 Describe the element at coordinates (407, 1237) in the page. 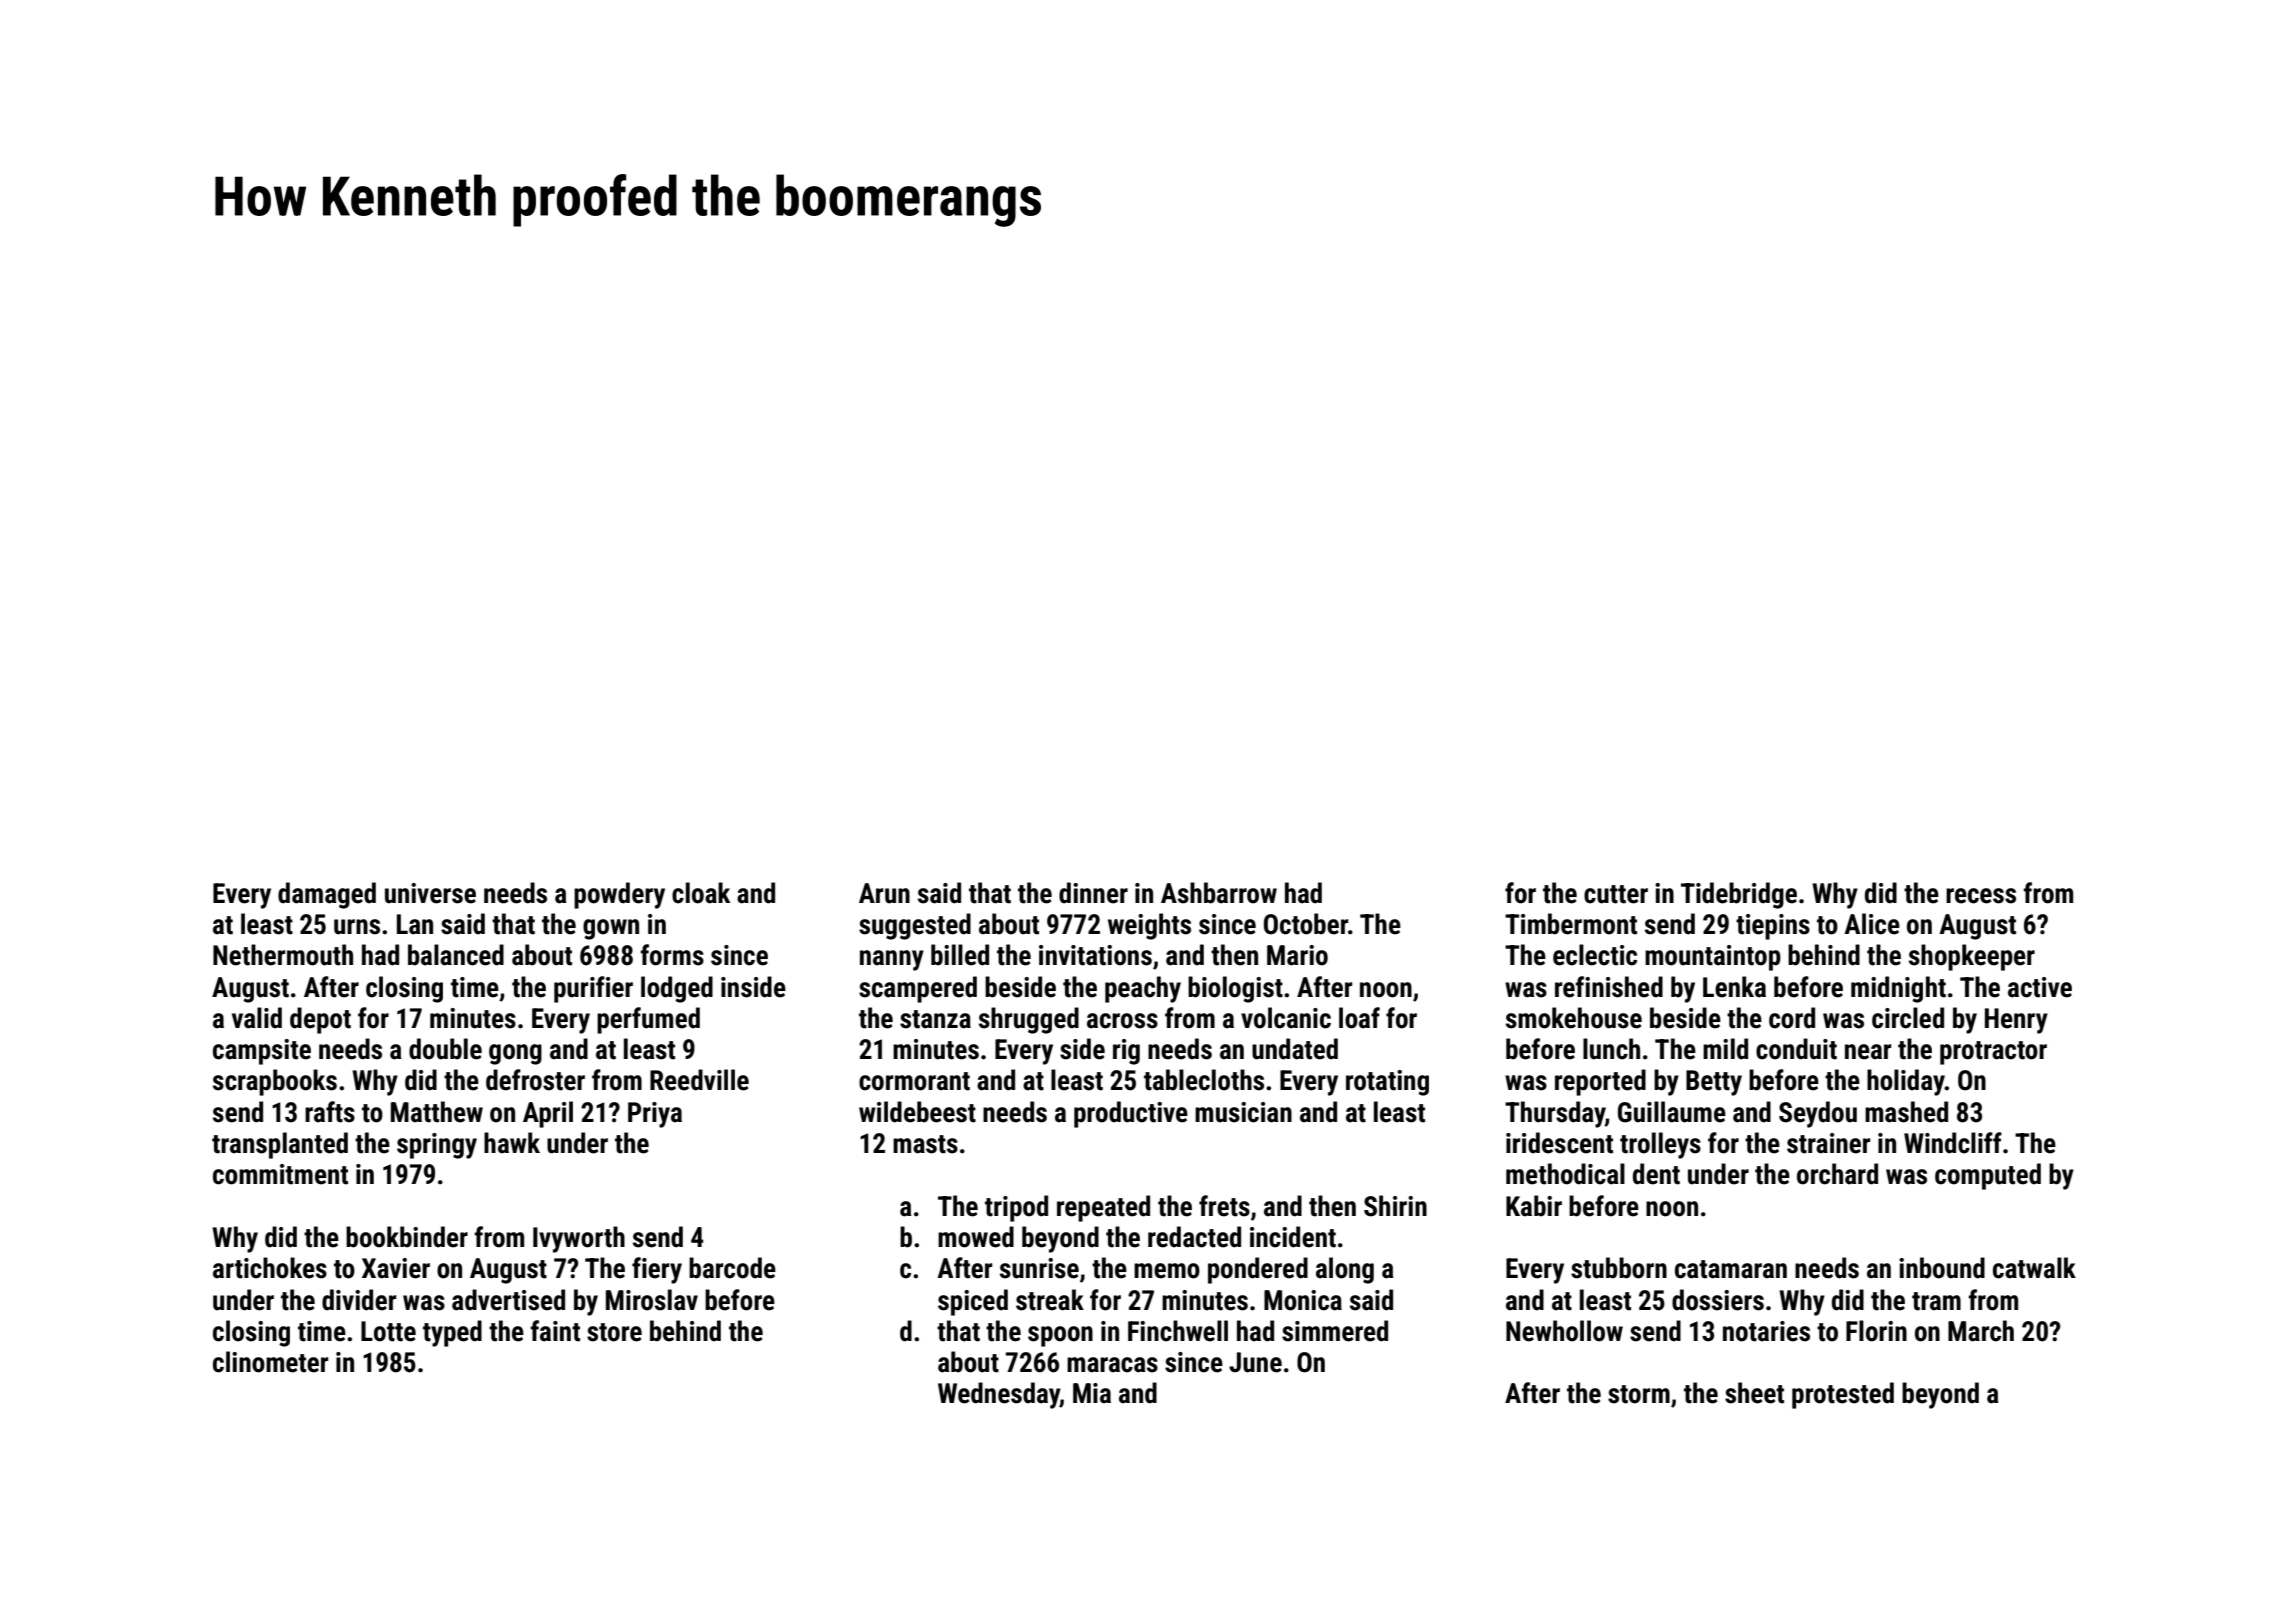

I see `bookbinder` at that location.
